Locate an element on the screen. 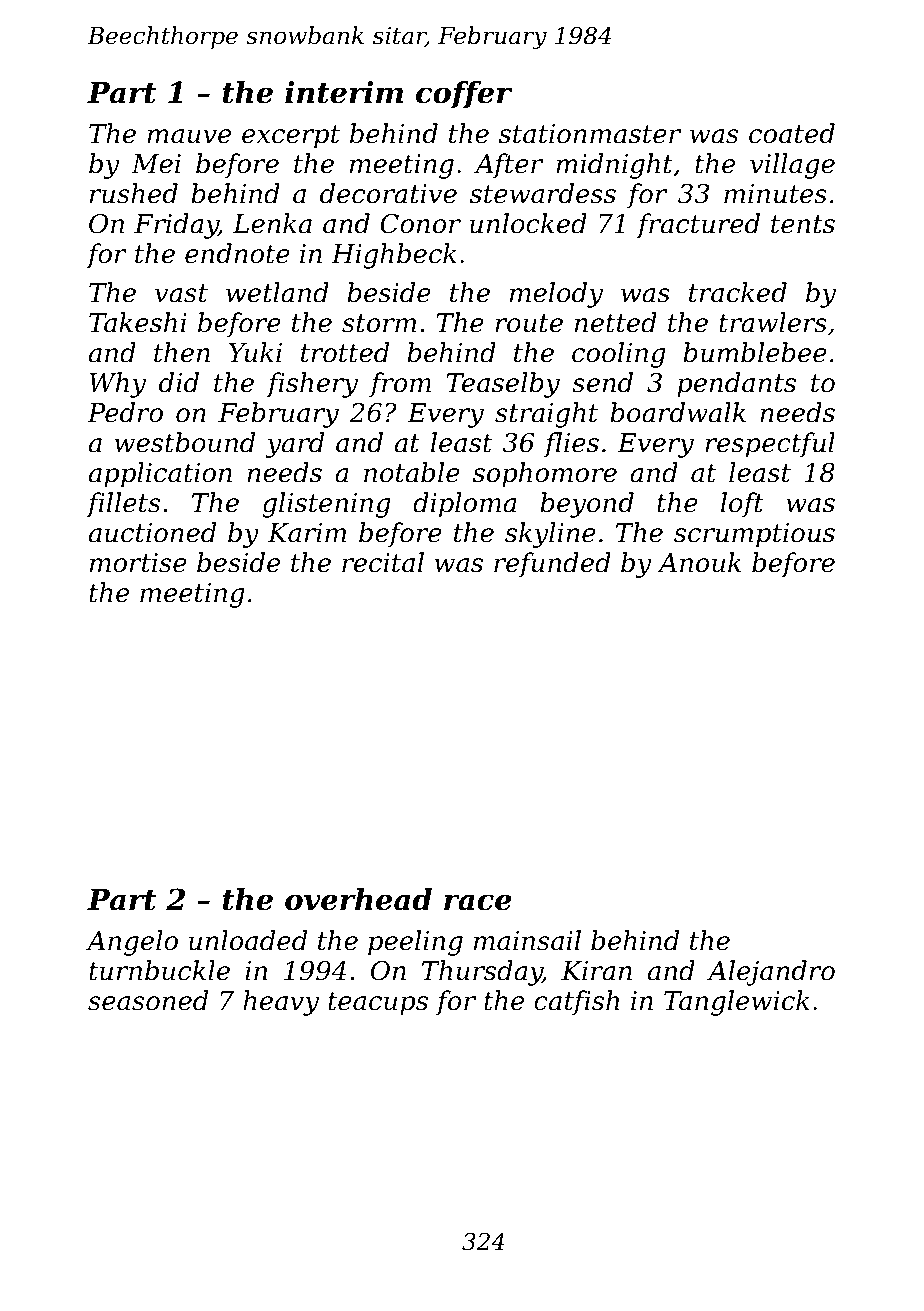 The width and height of the screenshot is (924, 1311). stationmaster is located at coordinates (590, 134).
